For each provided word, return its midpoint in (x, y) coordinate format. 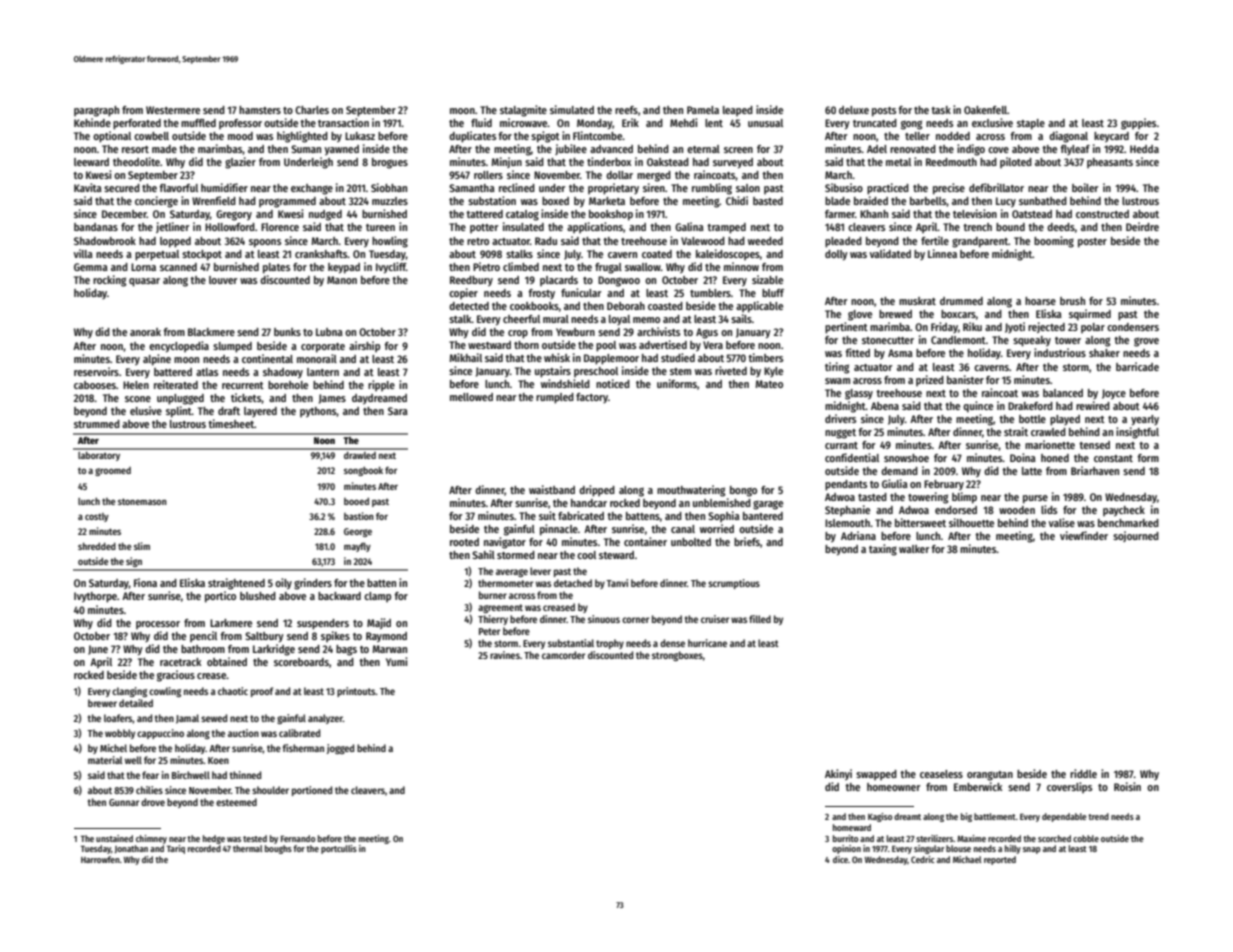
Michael (967, 859)
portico (220, 597)
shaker (1104, 353)
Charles (312, 110)
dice (840, 859)
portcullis (339, 849)
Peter (489, 631)
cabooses (95, 385)
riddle (1083, 773)
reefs (626, 110)
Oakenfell (985, 110)
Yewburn (575, 332)
